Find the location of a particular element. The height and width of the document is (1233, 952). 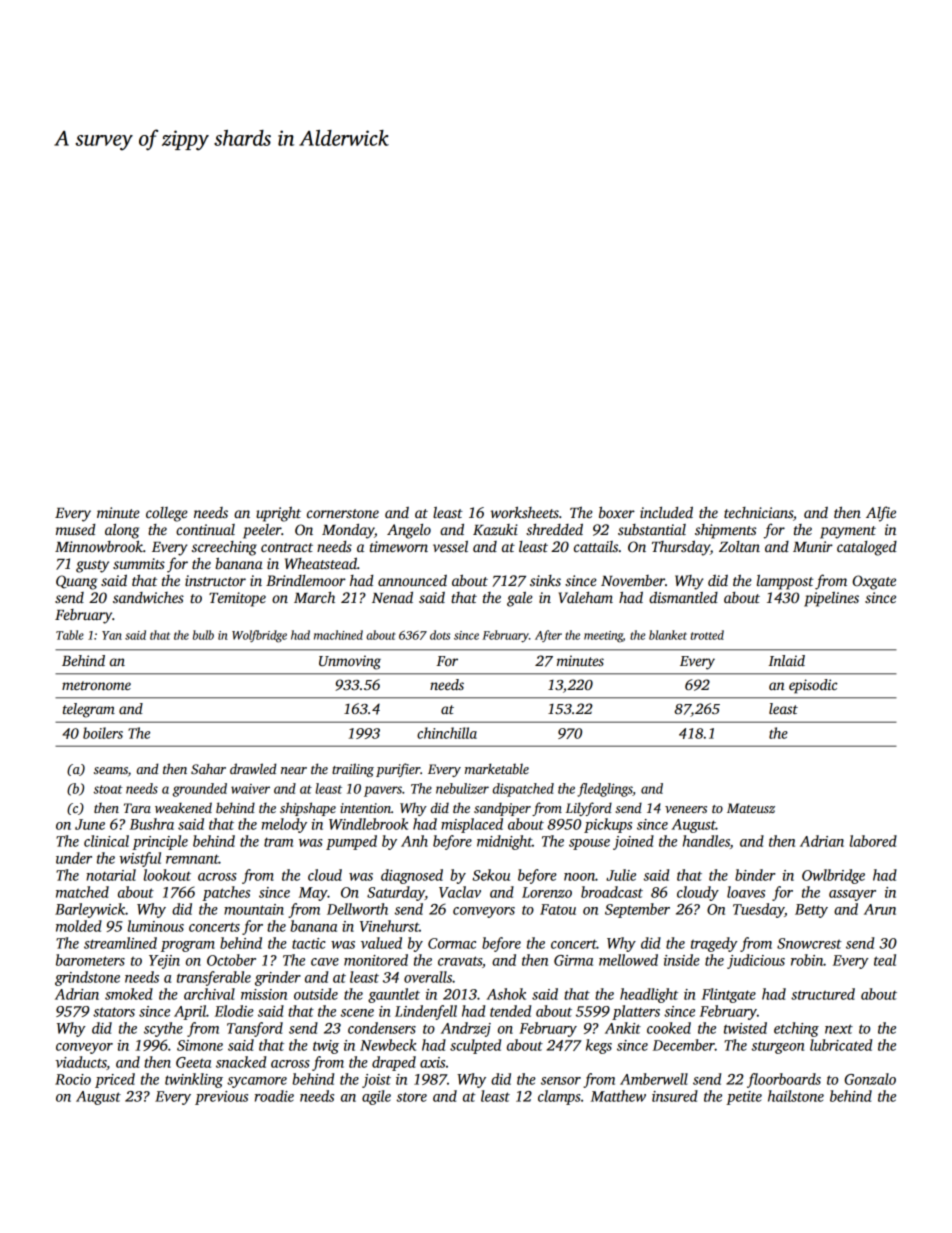

Arun is located at coordinates (880, 909).
